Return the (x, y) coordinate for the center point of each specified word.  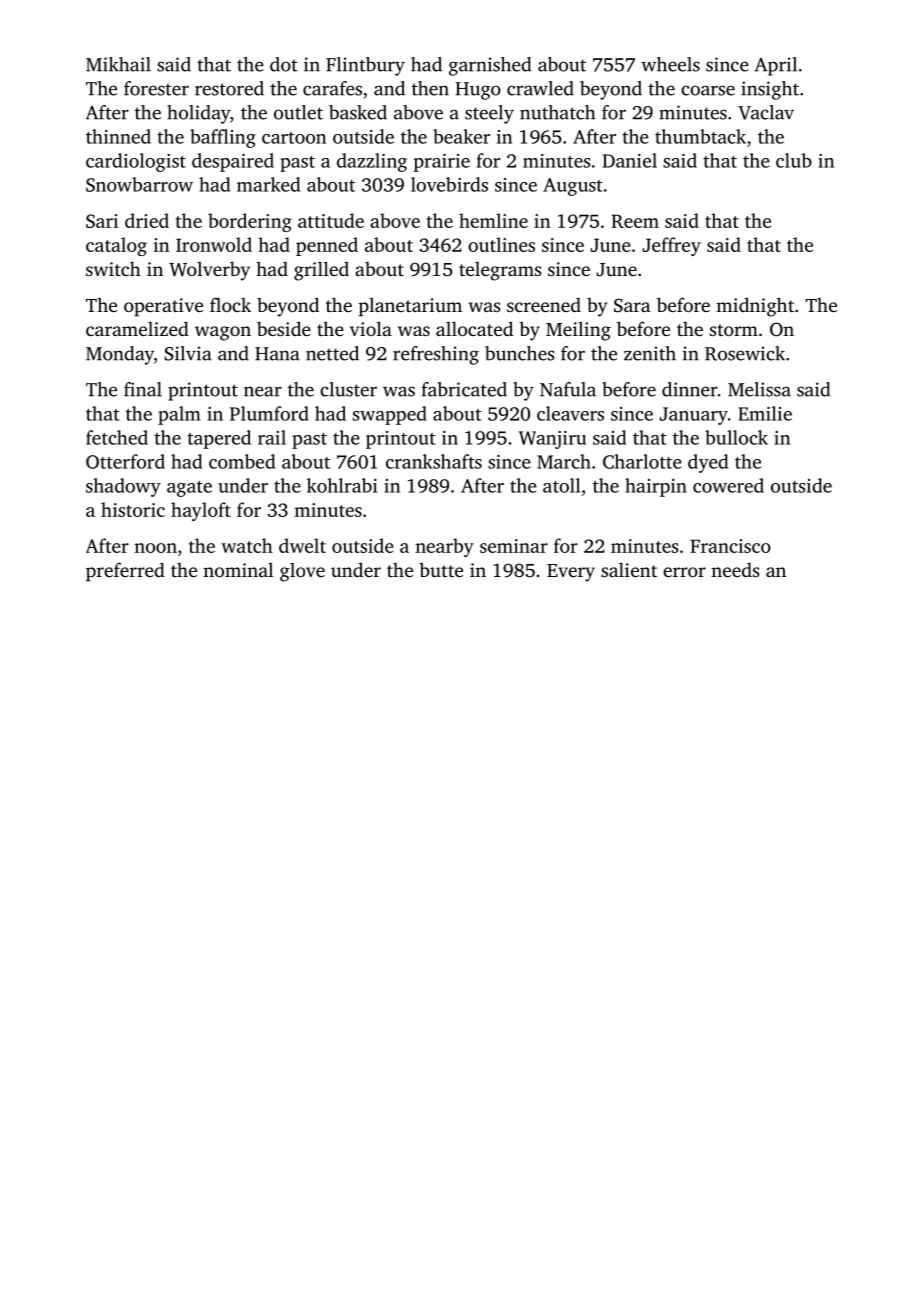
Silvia (188, 353)
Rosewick (745, 353)
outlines (501, 244)
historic (133, 509)
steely (489, 114)
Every (571, 573)
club (794, 160)
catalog (116, 246)
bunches (520, 353)
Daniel (630, 160)
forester (156, 88)
